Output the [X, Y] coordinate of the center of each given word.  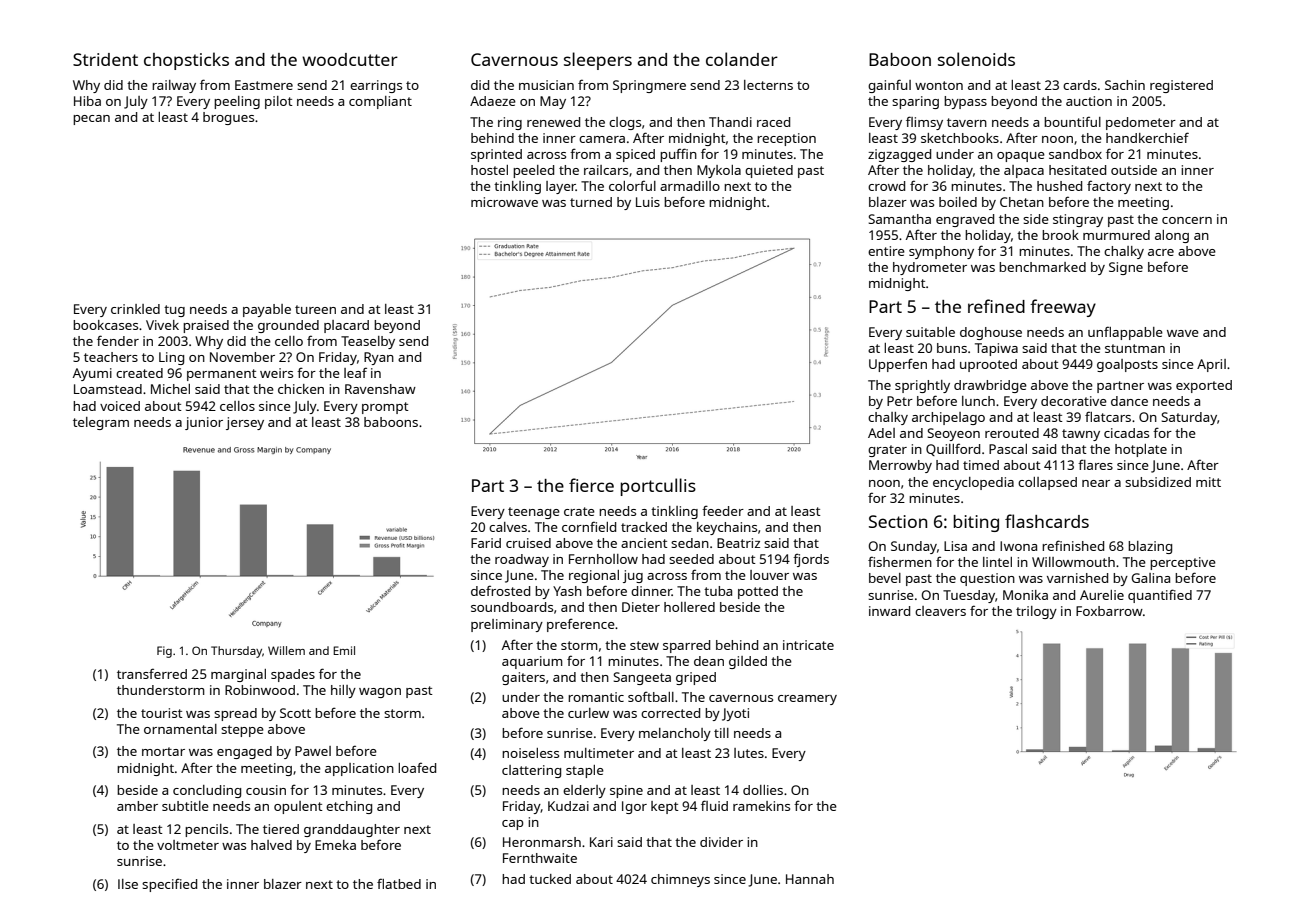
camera [602, 139]
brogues [228, 118]
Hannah [810, 879]
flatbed [399, 883]
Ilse [128, 884]
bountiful [1072, 121]
